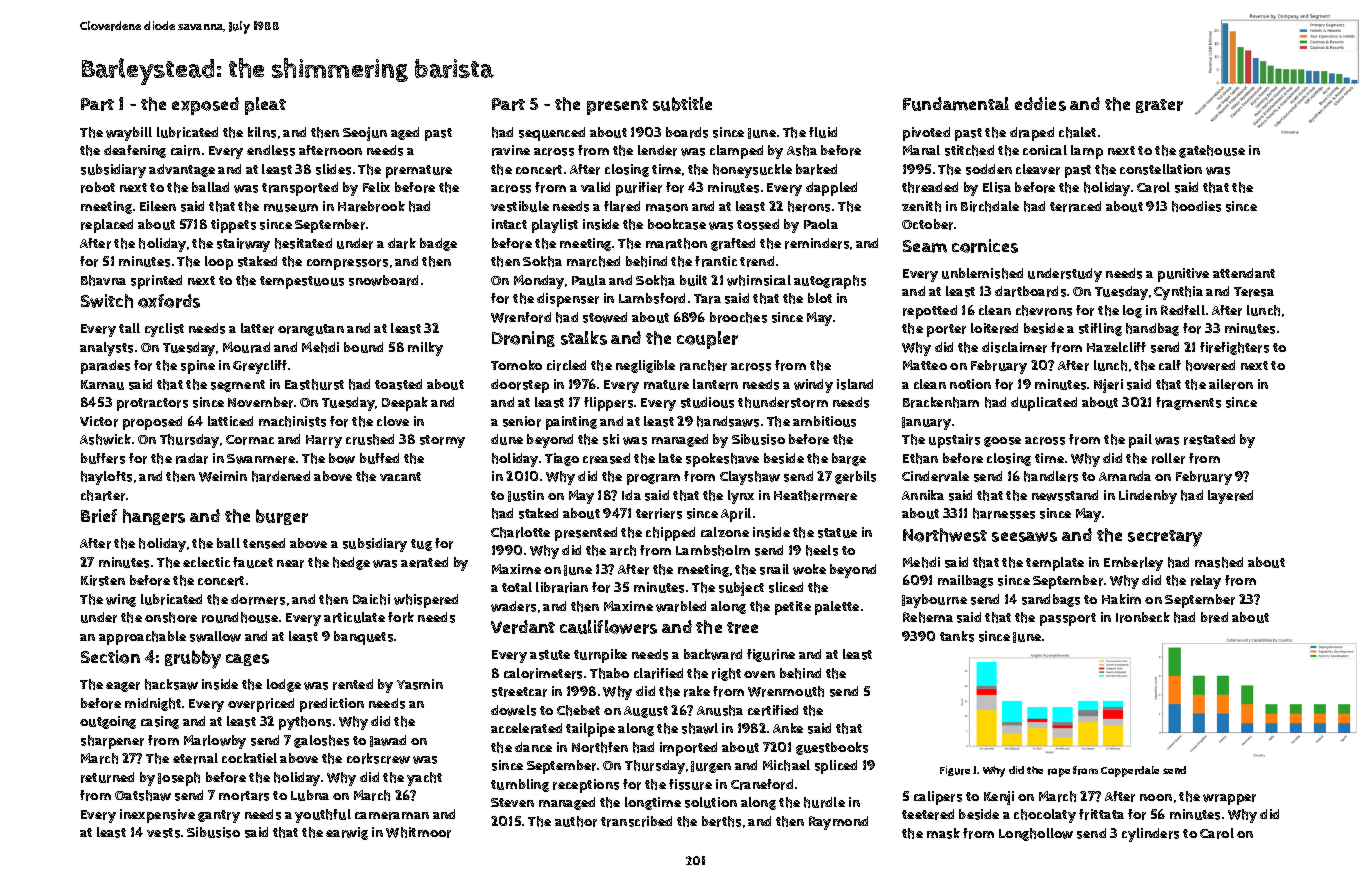 Image resolution: width=1372 pixels, height=887 pixels. What do you see at coordinates (930, 187) in the screenshot?
I see `threaded` at bounding box center [930, 187].
